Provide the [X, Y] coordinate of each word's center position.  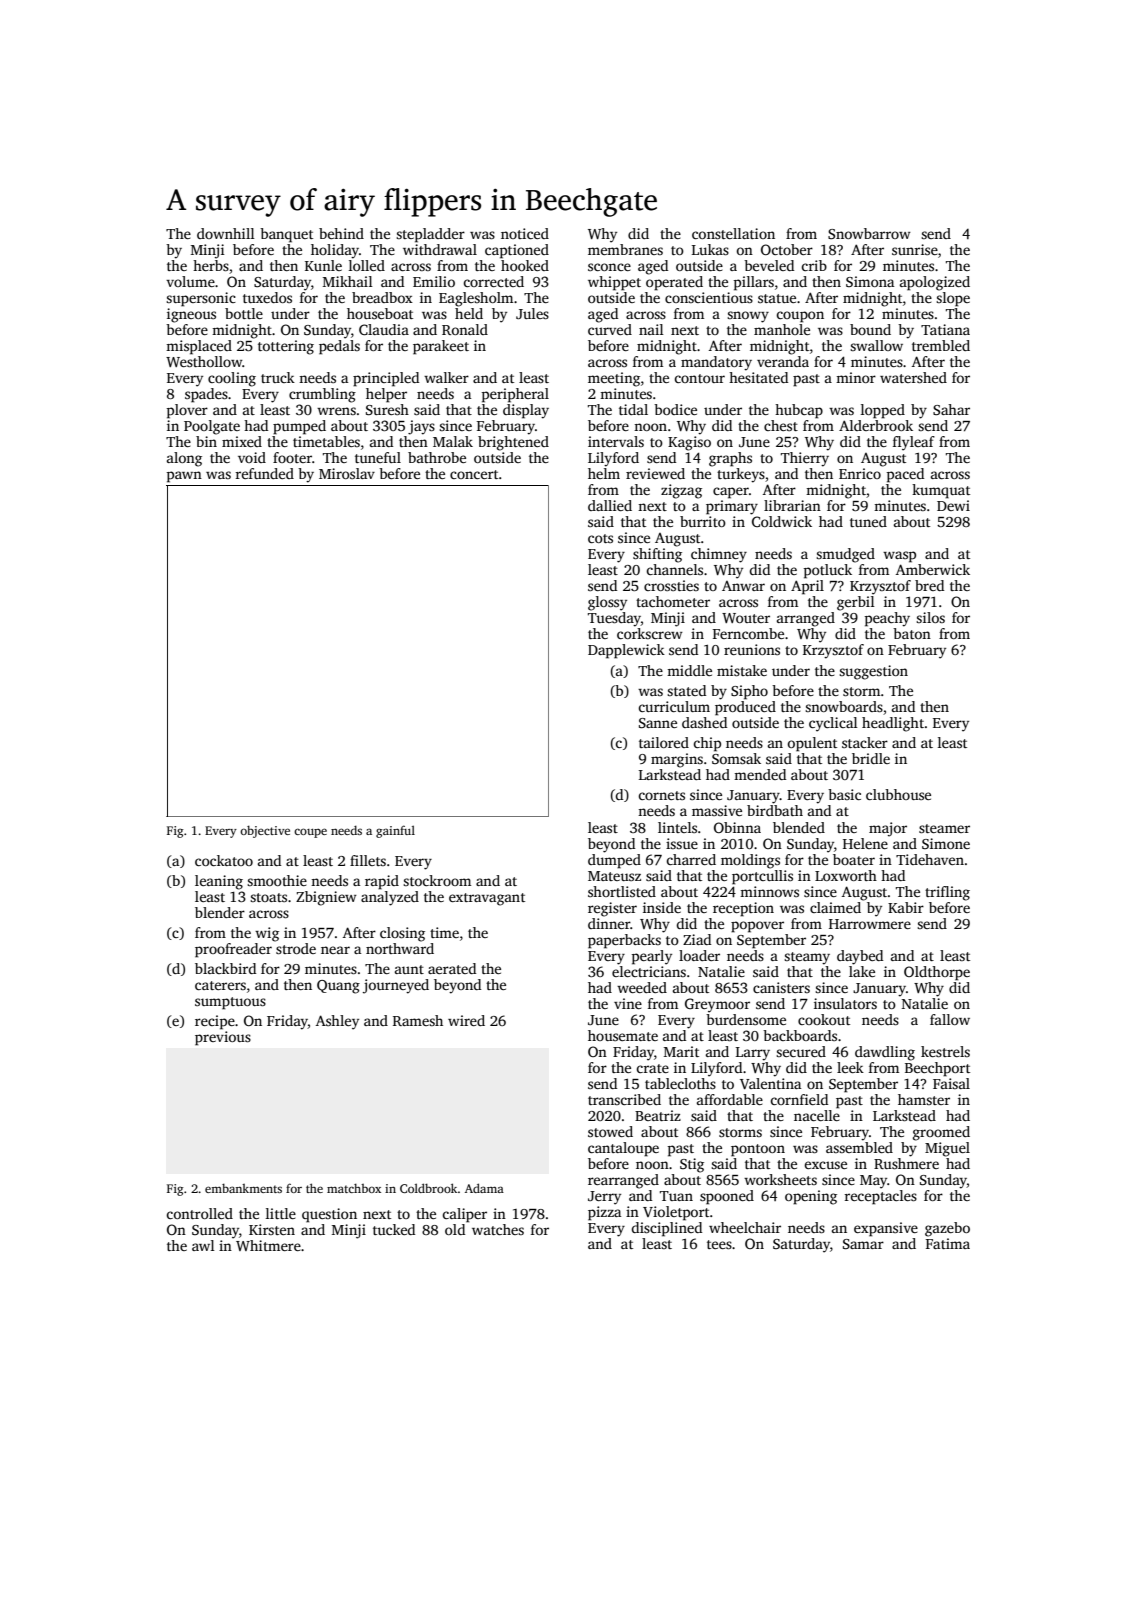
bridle [871, 758]
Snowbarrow [869, 233]
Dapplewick [626, 651]
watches [498, 1229]
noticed [525, 233]
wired [466, 1020]
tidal [633, 409]
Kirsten [272, 1229]
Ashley [337, 1022]
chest [781, 425]
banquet [286, 235]
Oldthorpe [937, 973]
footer [292, 457]
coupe [310, 833]
